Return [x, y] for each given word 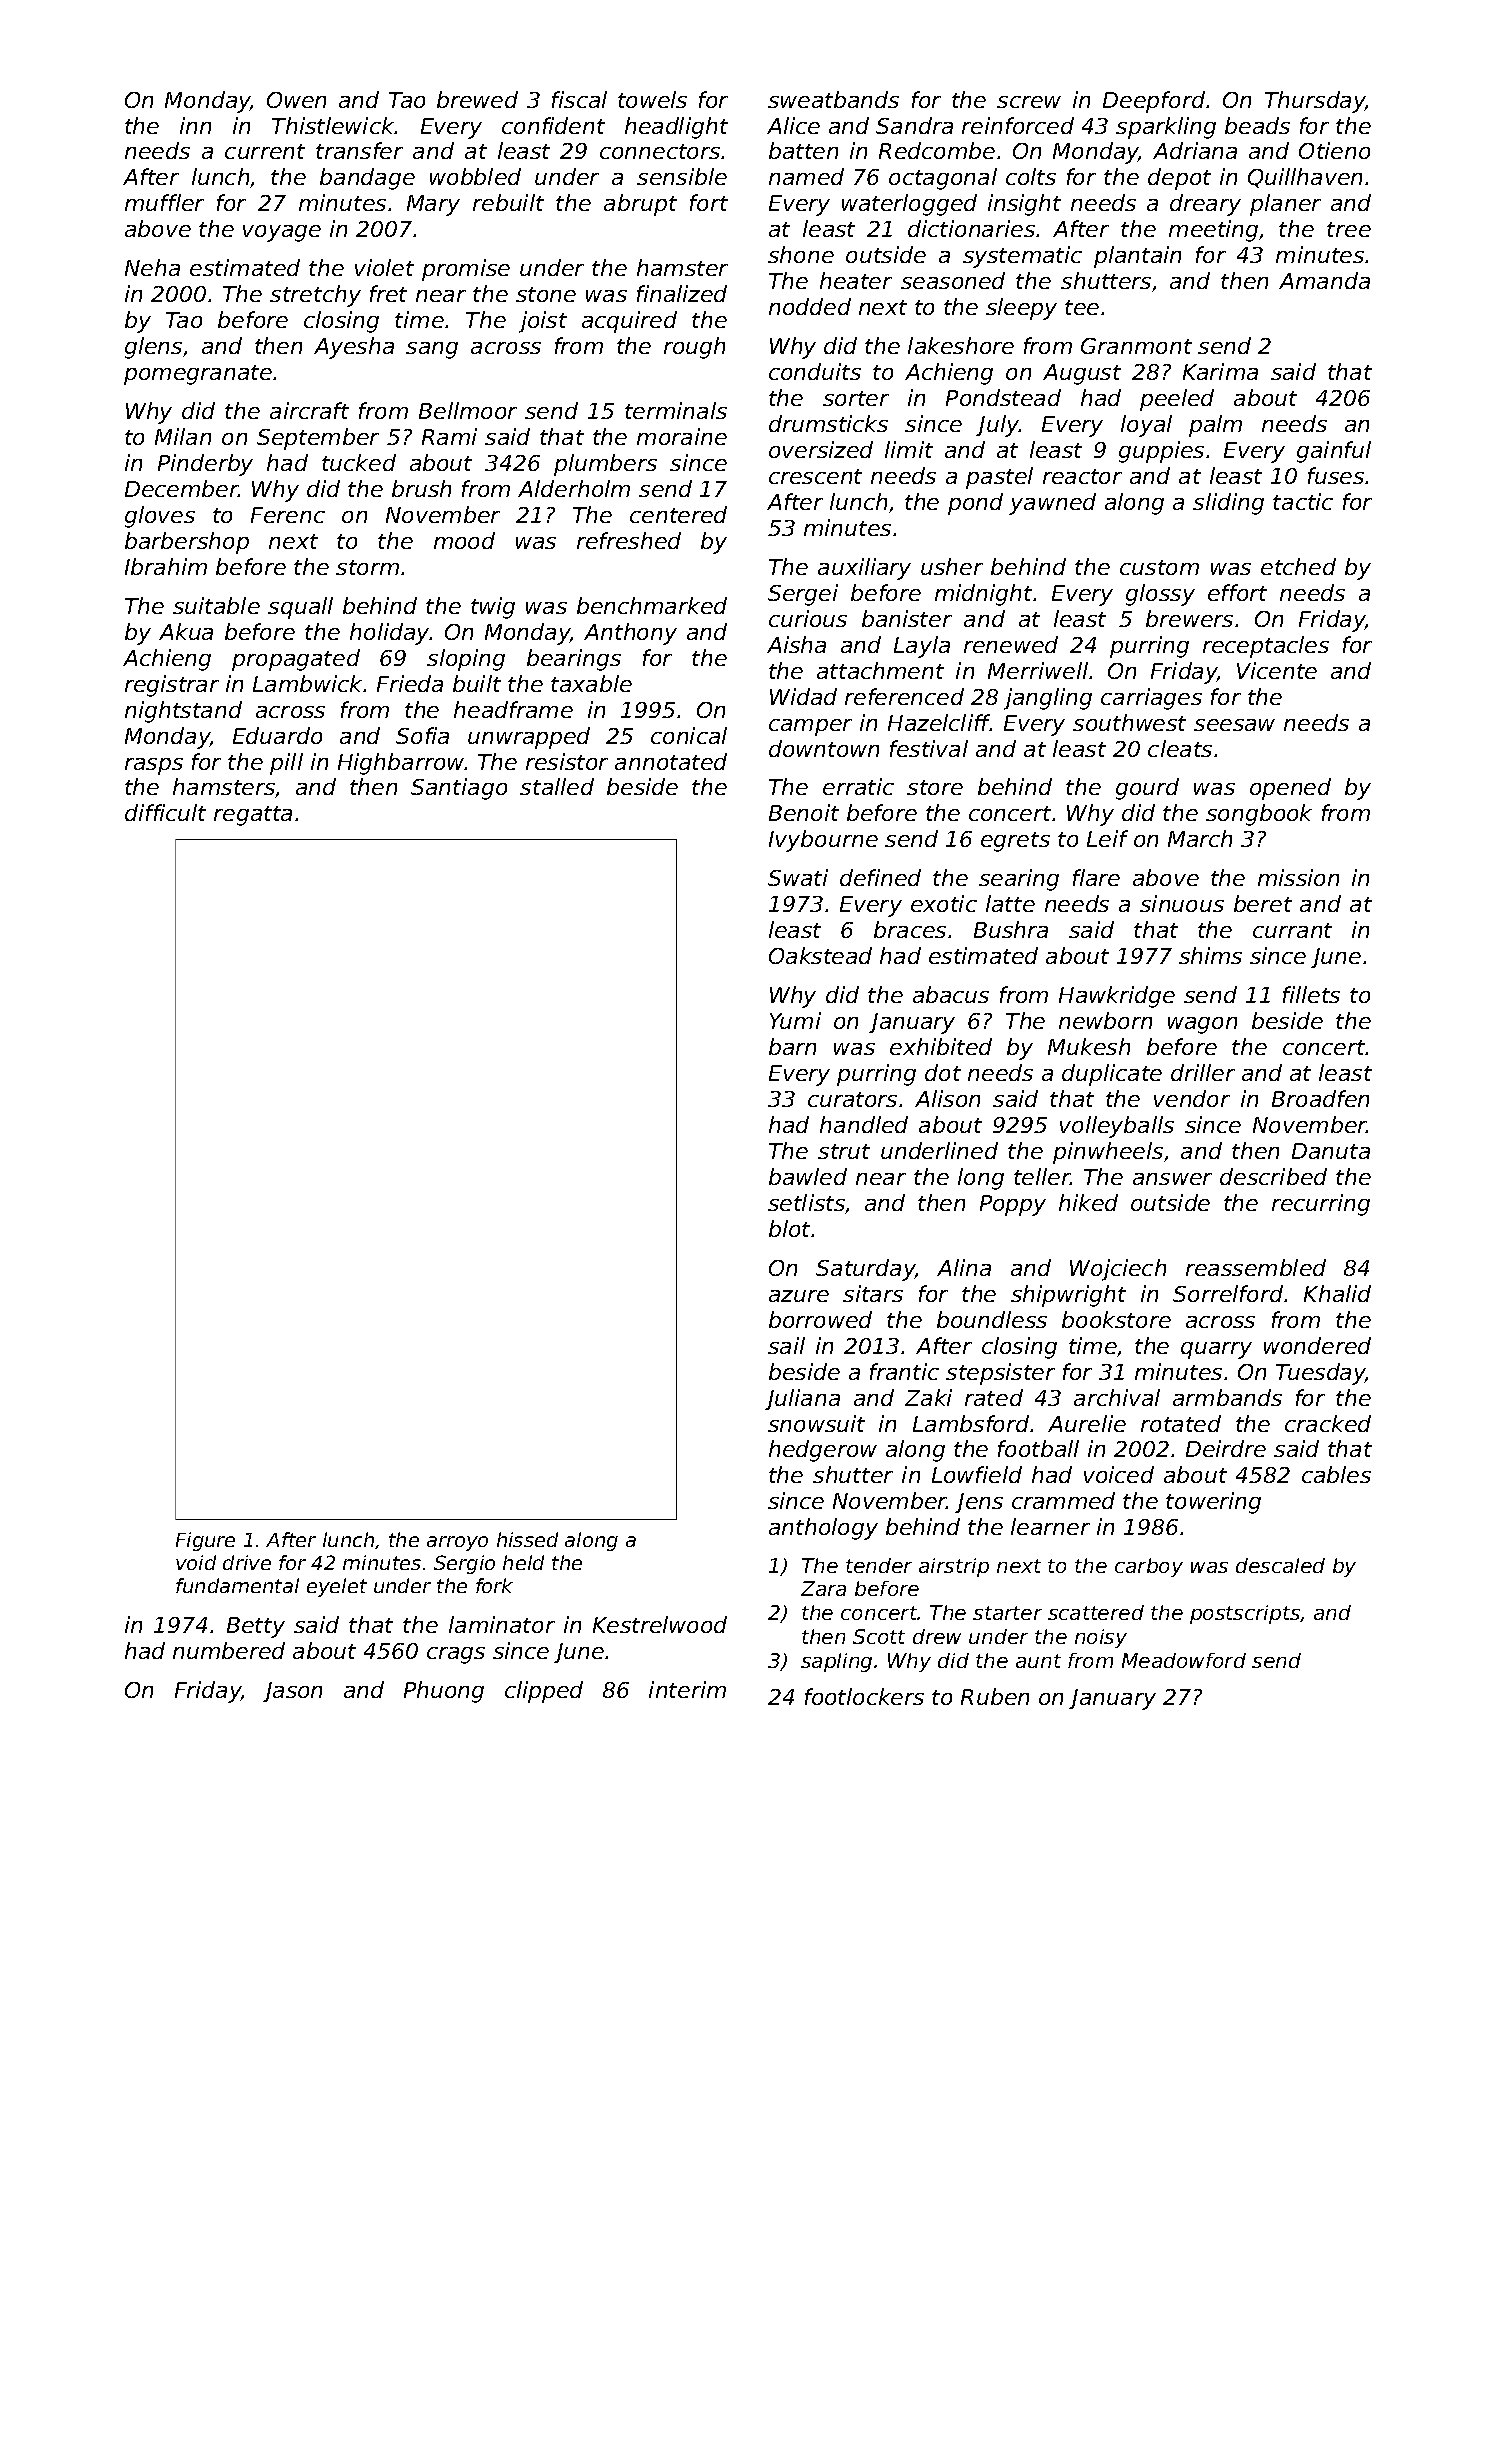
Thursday [1315, 102]
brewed [477, 99]
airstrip [954, 1567]
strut [844, 1151]
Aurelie [1087, 1423]
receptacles [1266, 647]
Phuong [444, 1692]
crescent [815, 476]
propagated [296, 660]
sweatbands [833, 99]
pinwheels [1108, 1153]
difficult [165, 812]
